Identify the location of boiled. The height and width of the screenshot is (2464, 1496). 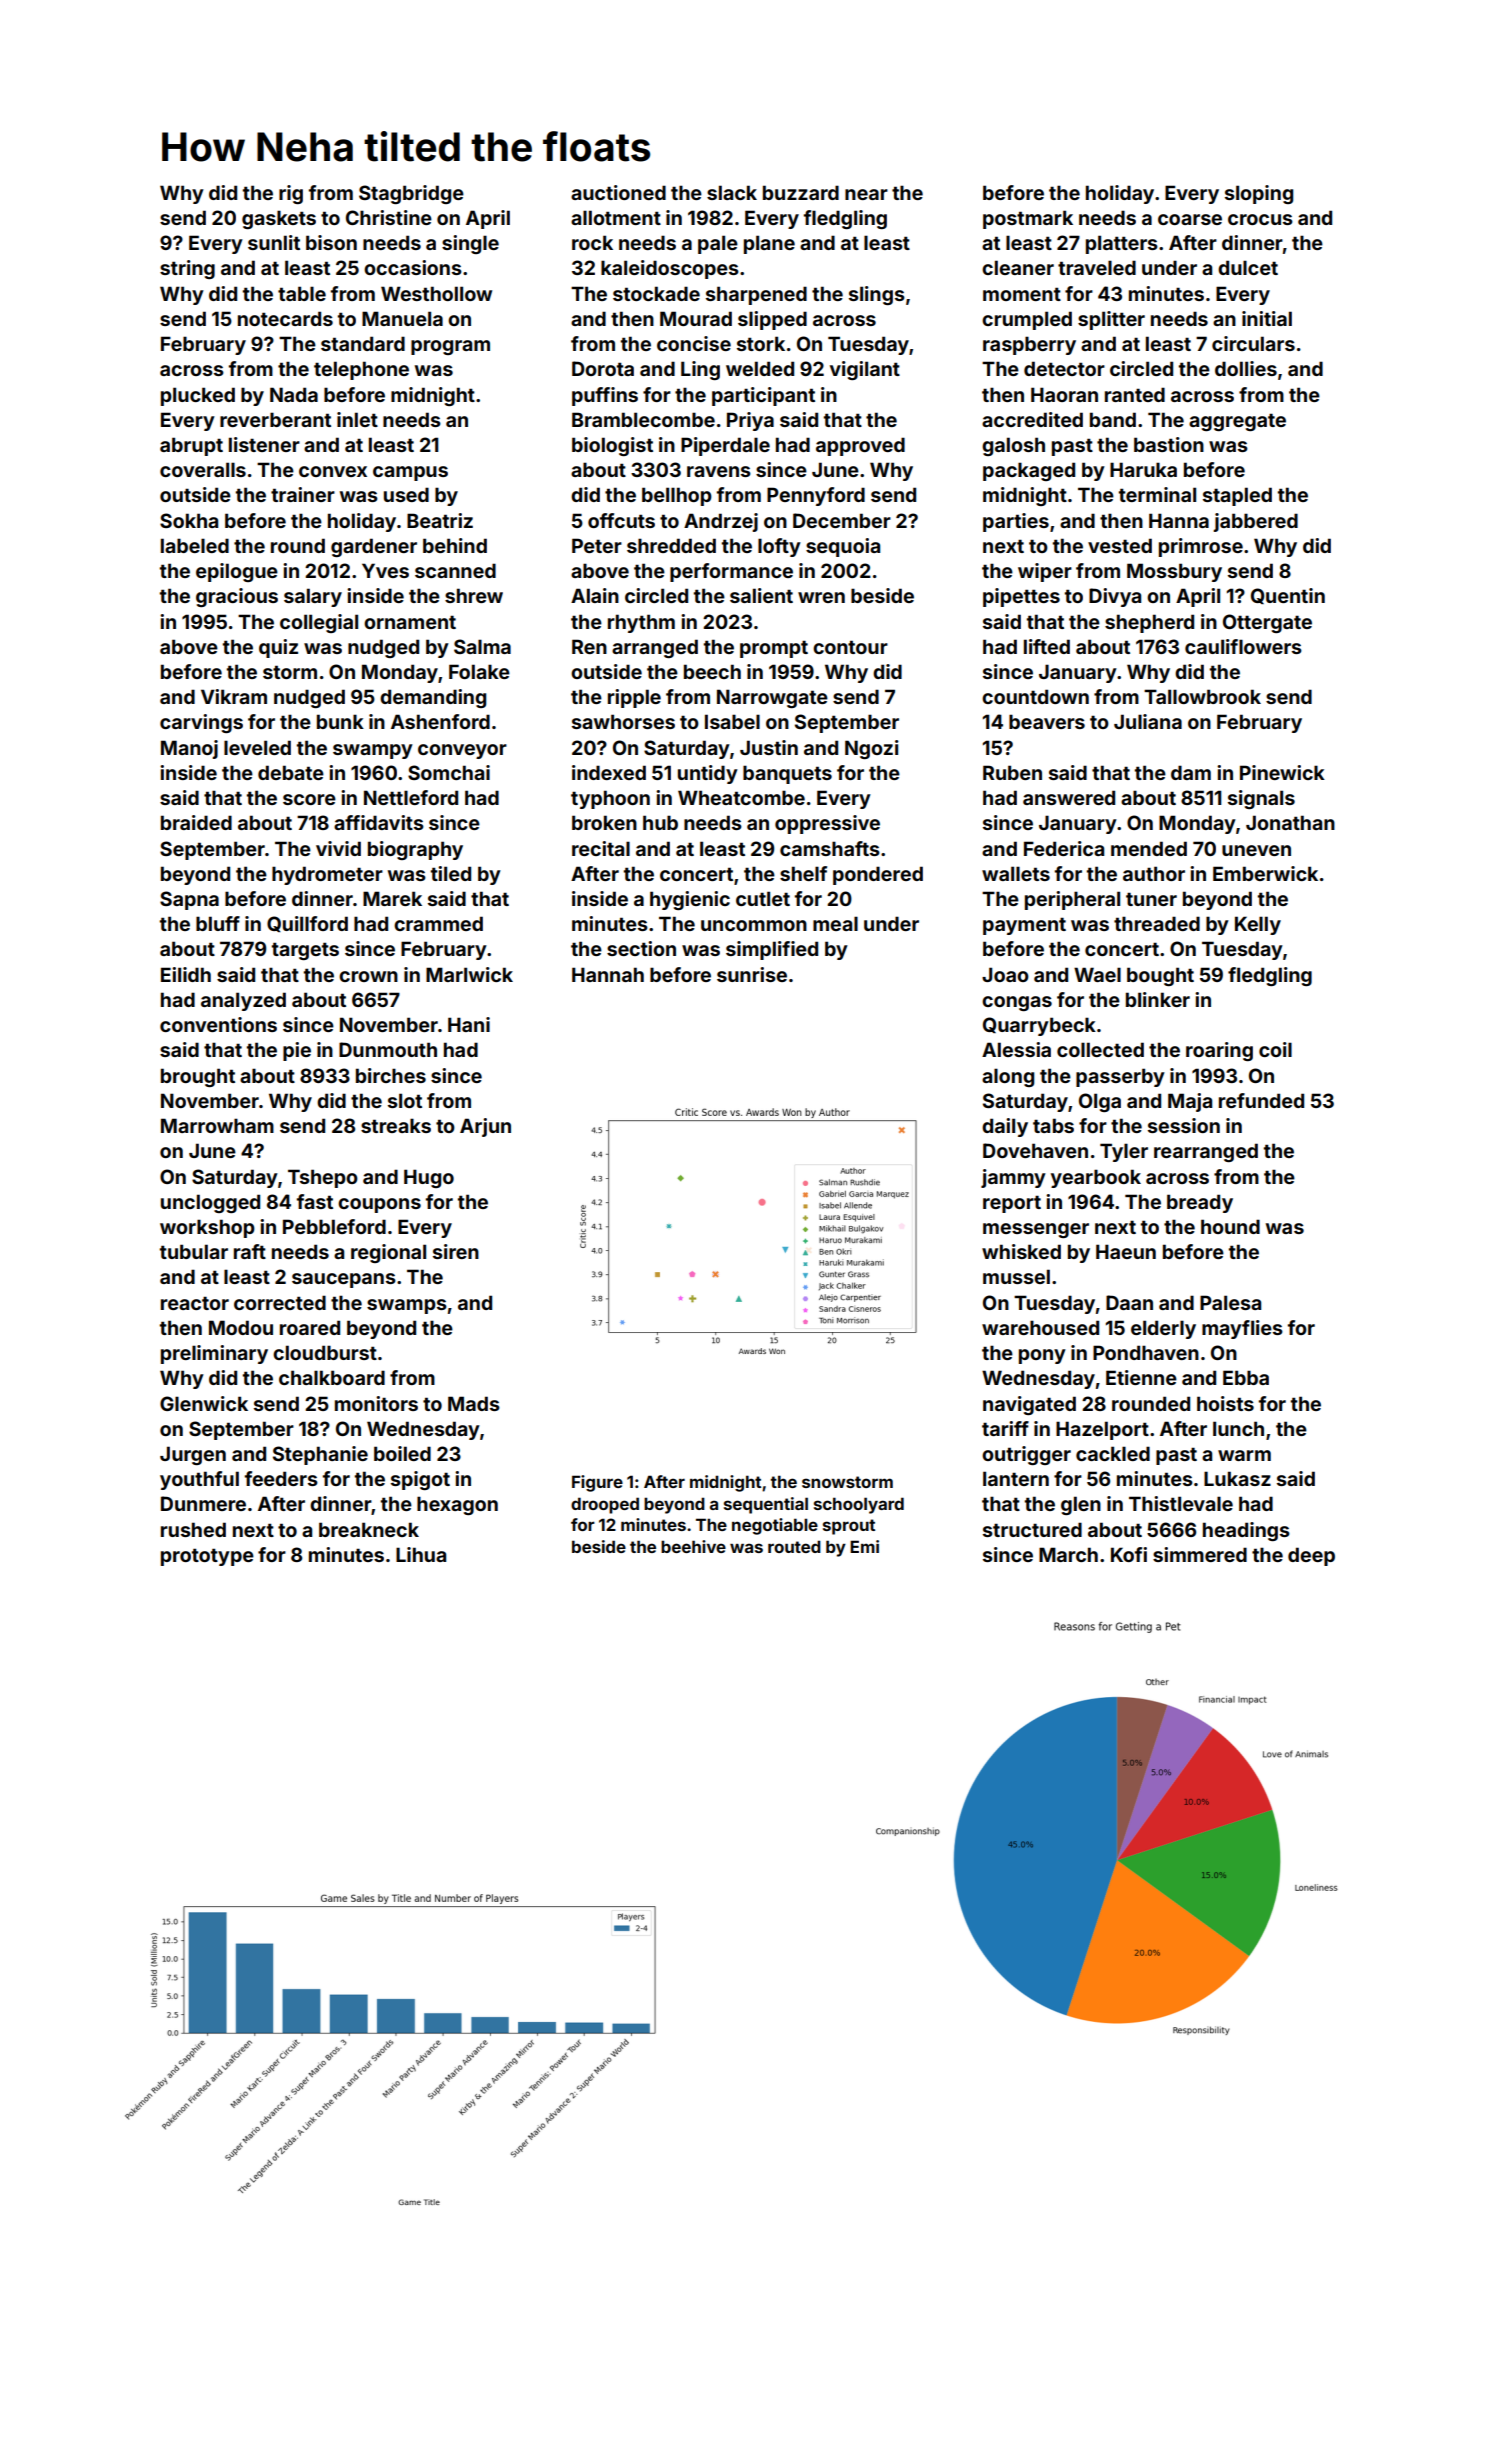
(402, 1453).
